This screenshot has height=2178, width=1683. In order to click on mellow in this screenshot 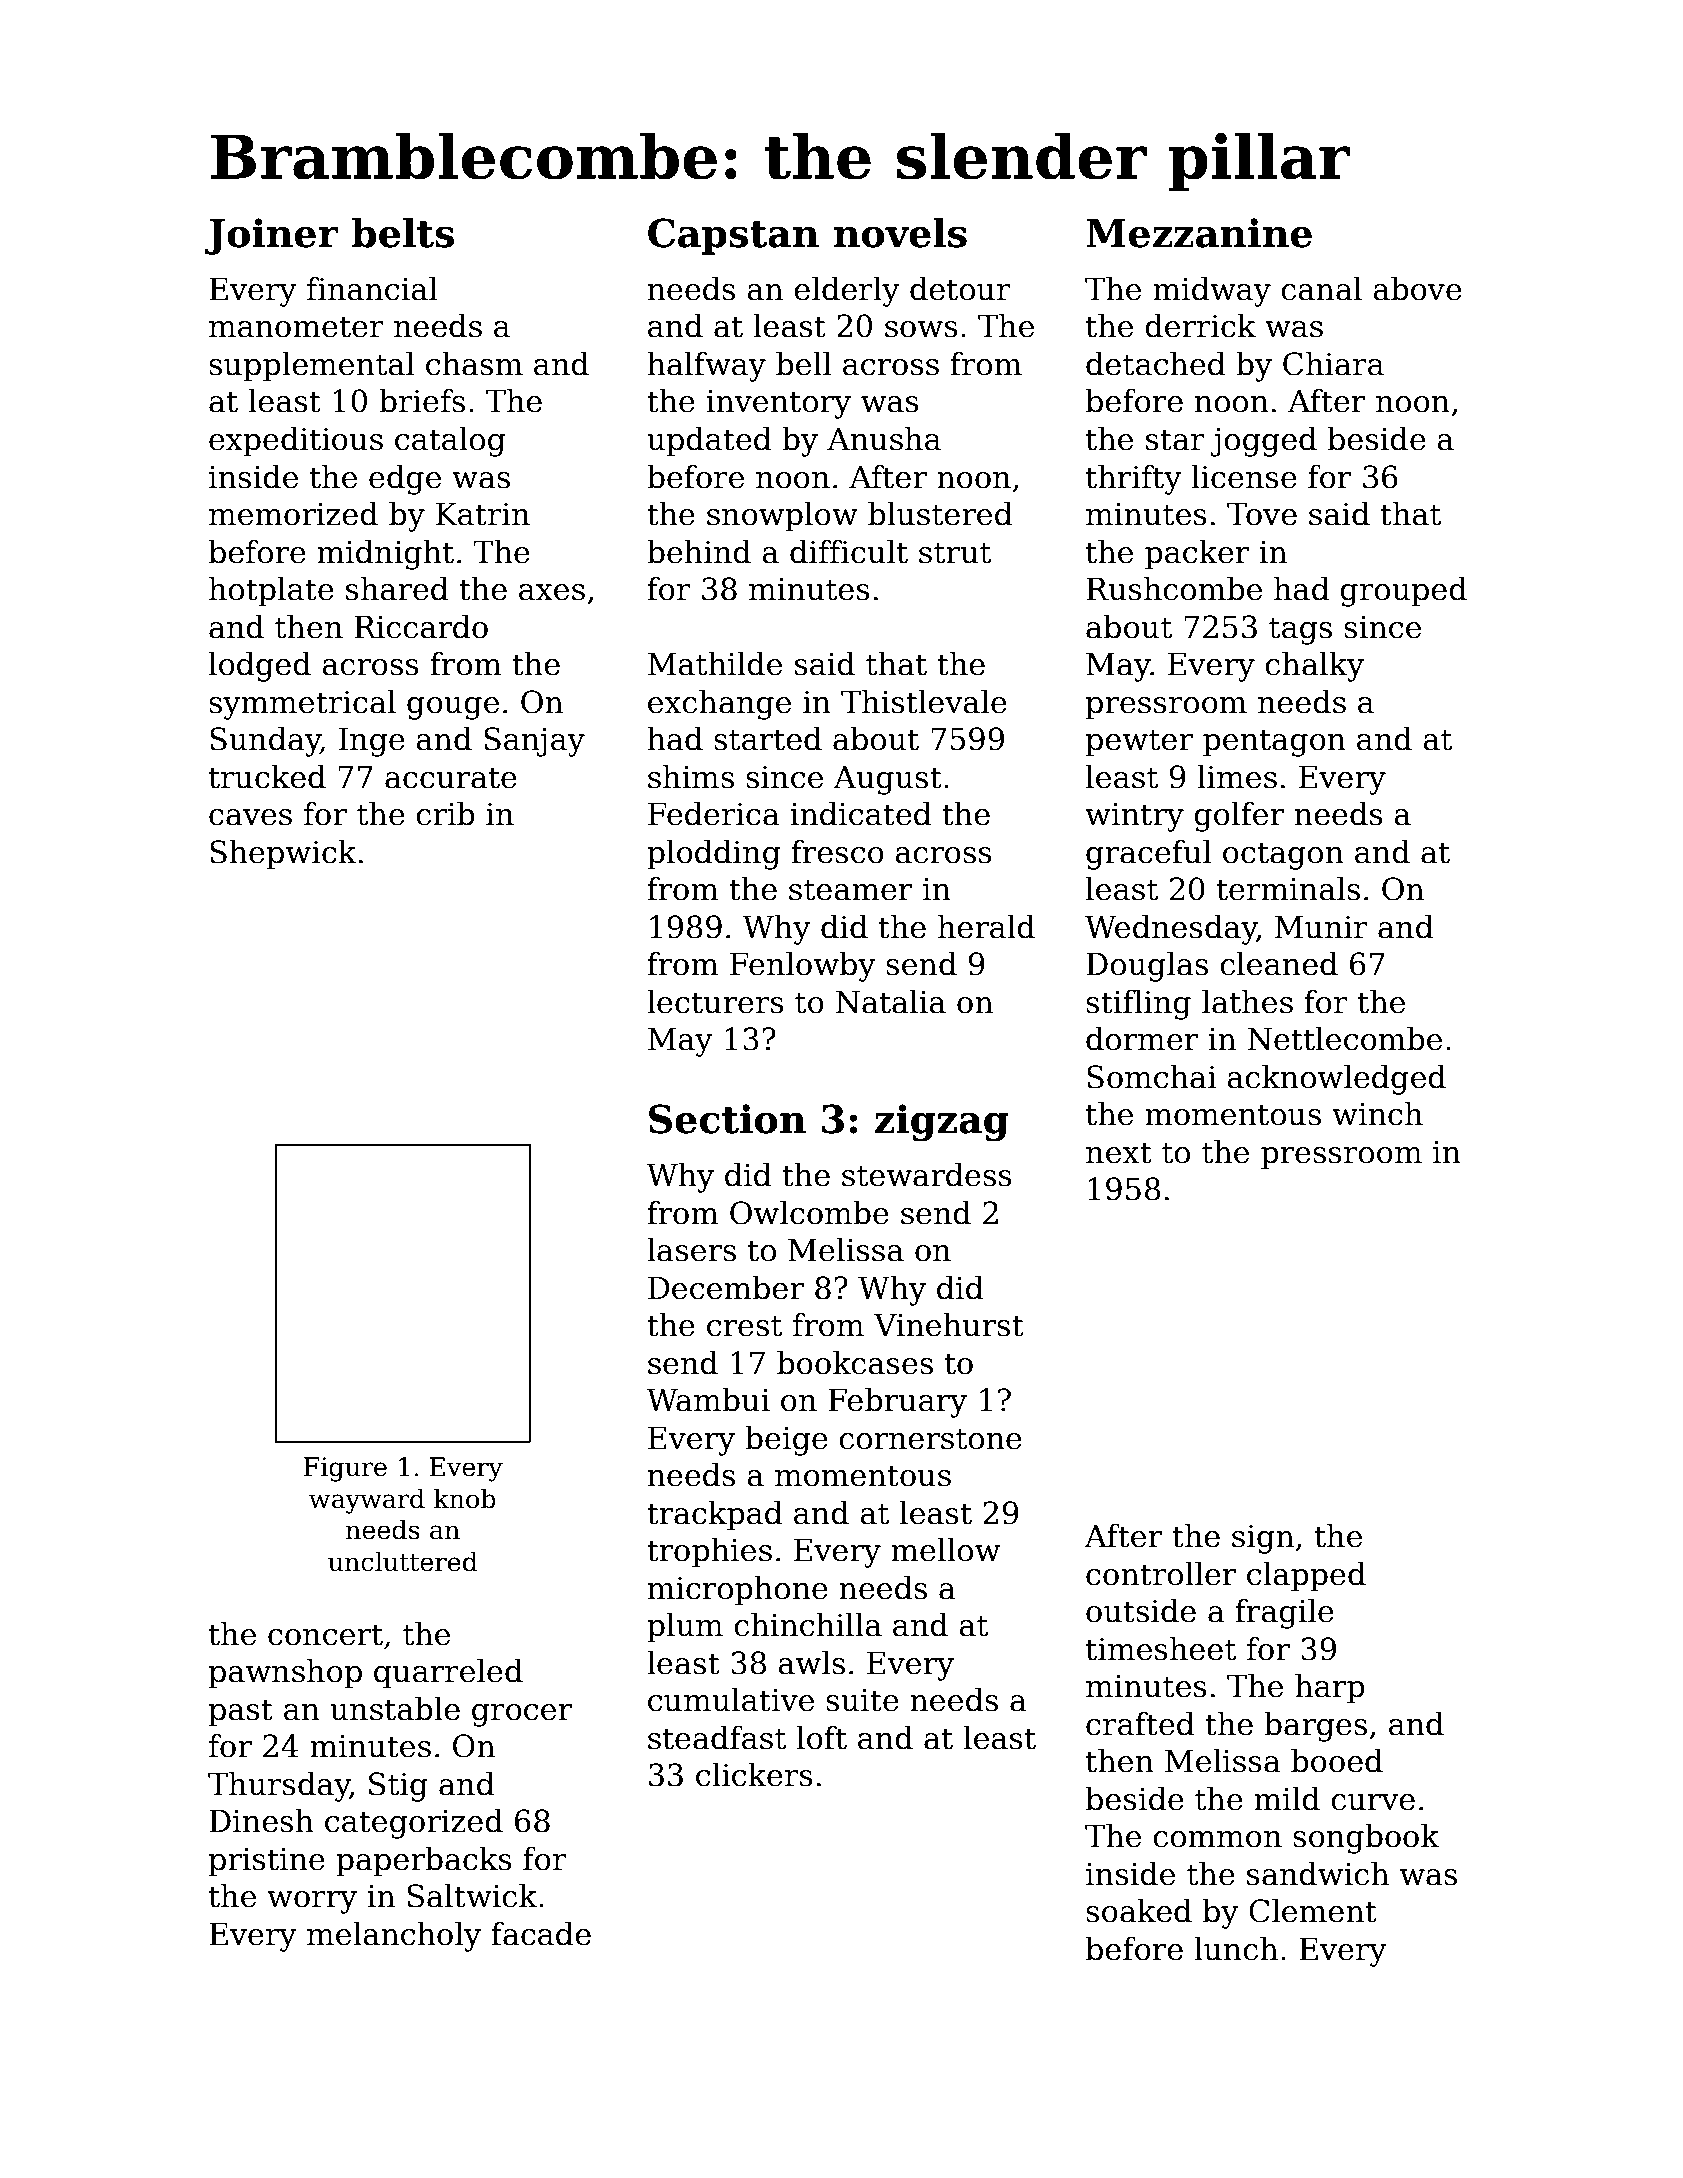, I will do `click(945, 1550)`.
